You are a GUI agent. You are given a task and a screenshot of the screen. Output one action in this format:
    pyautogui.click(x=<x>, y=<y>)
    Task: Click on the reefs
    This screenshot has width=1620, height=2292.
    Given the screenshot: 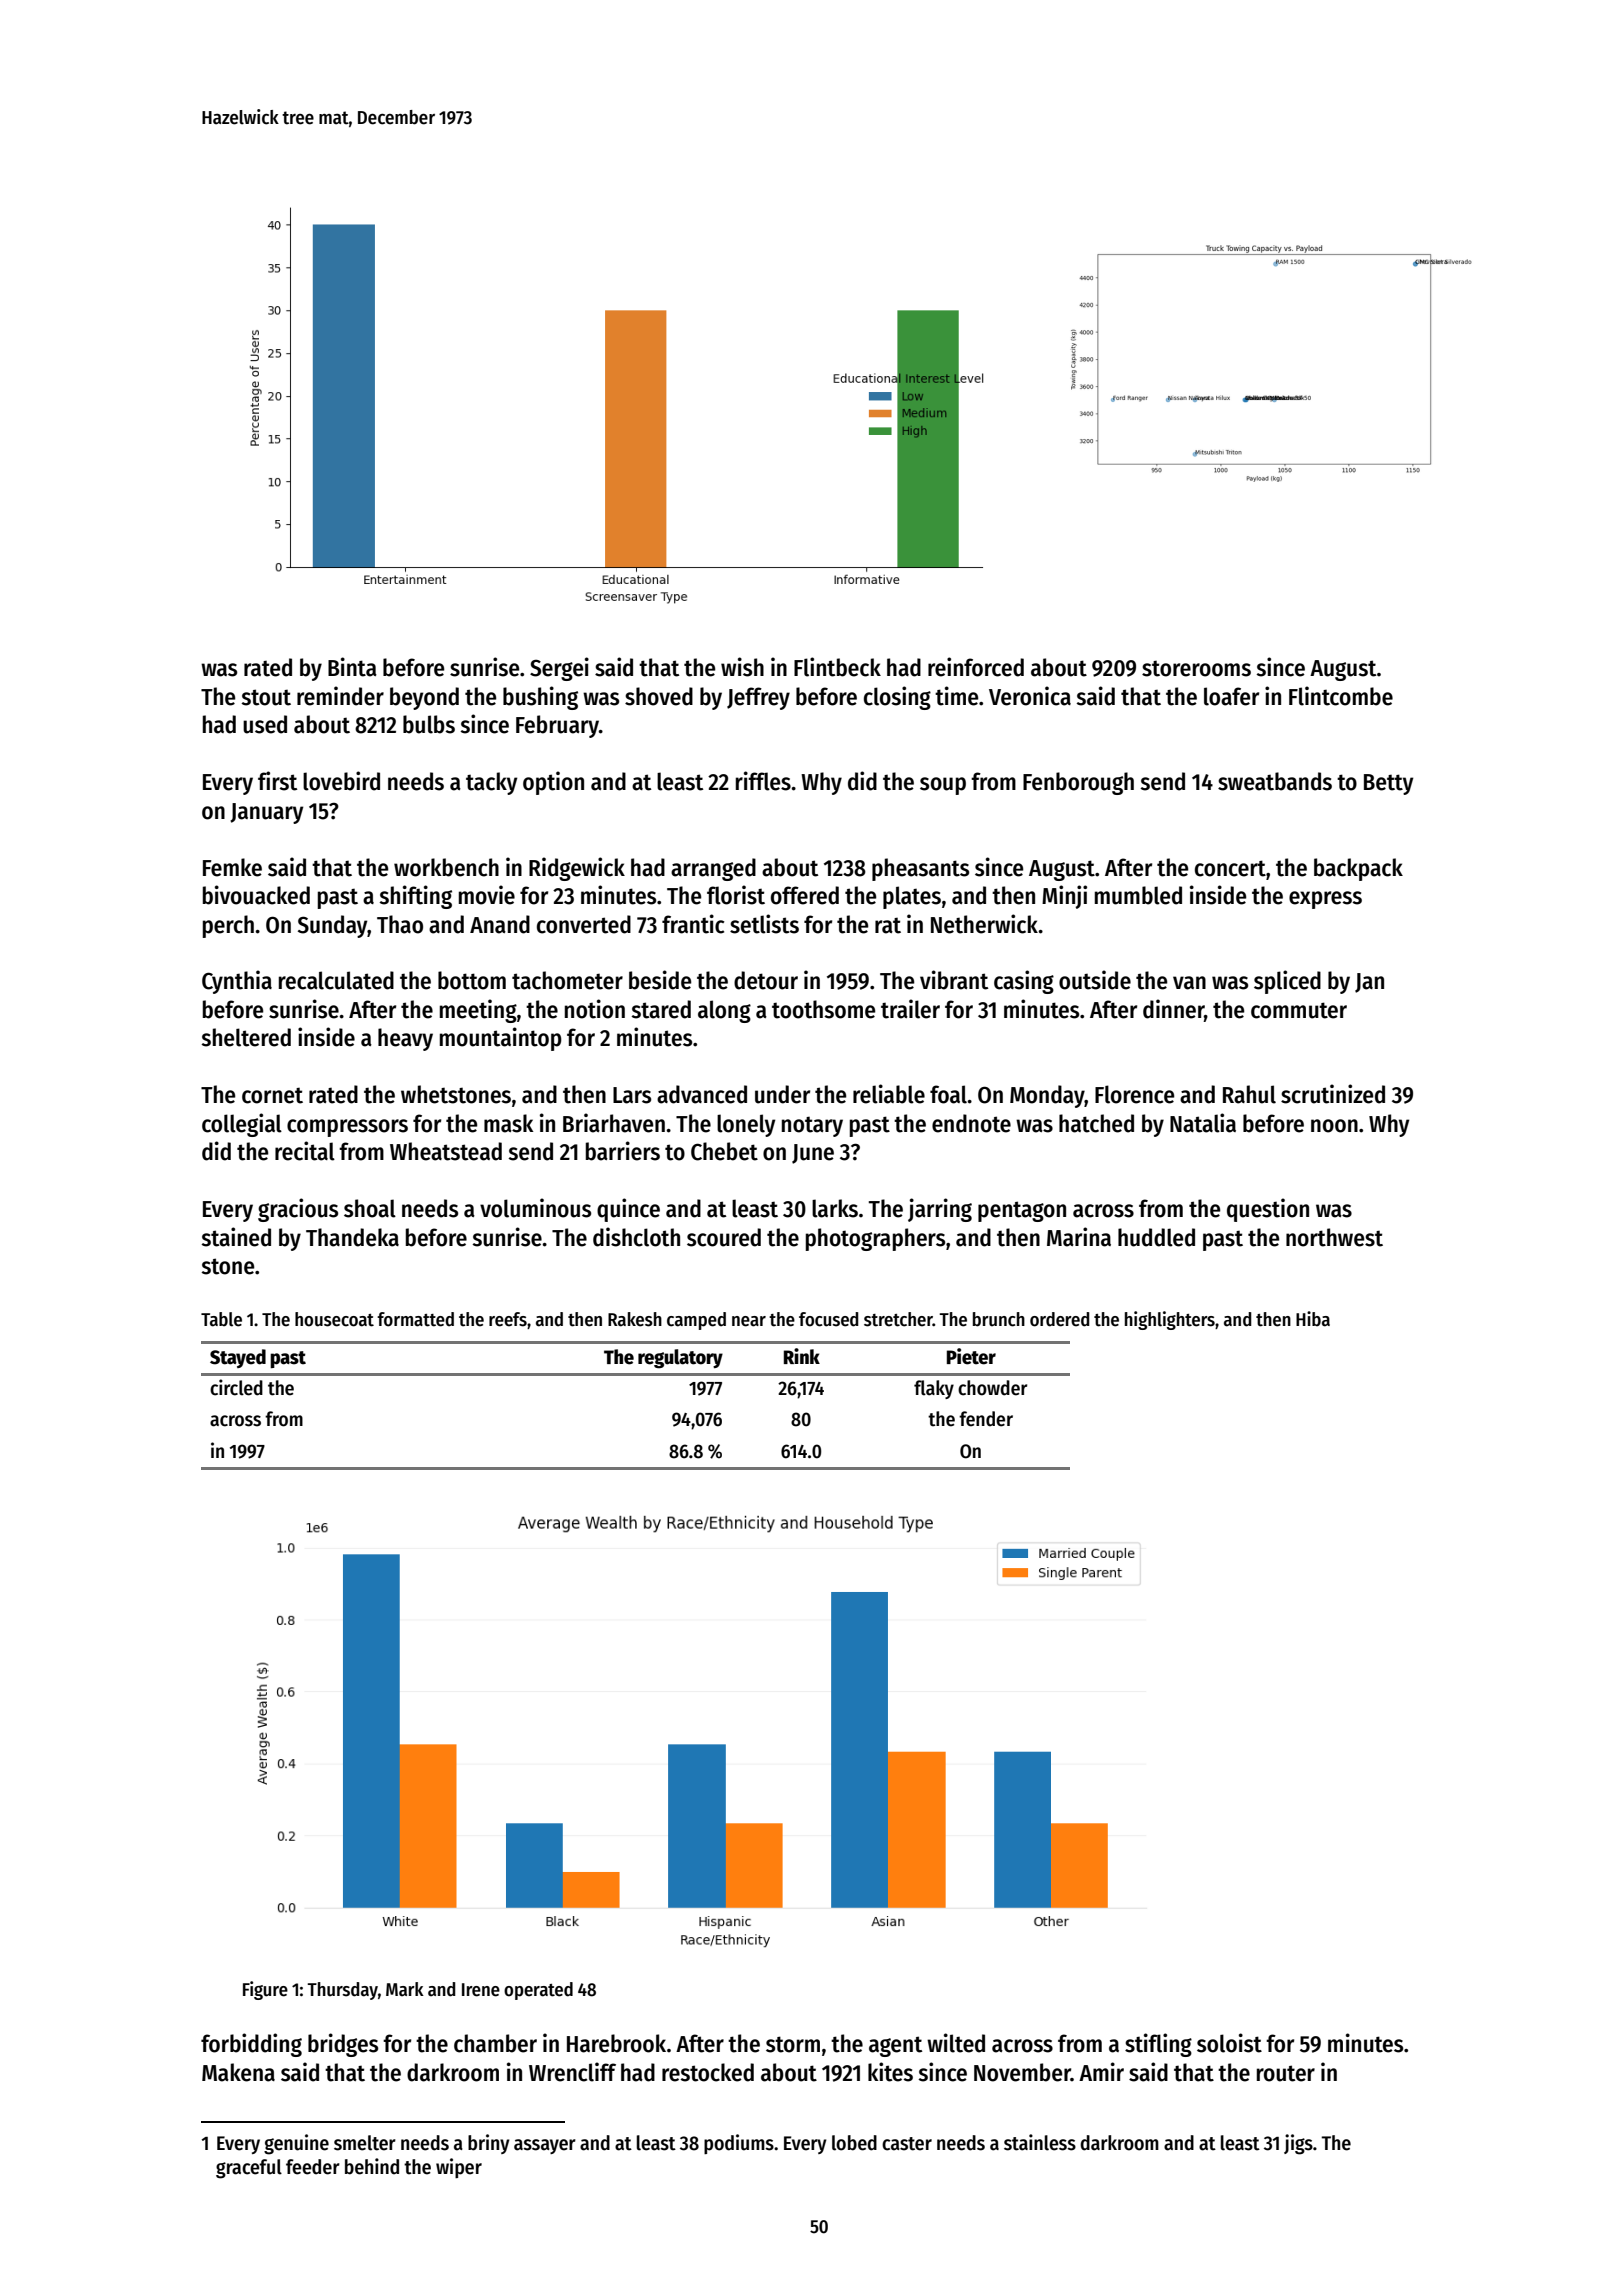 What is the action you would take?
    pyautogui.click(x=508, y=1319)
